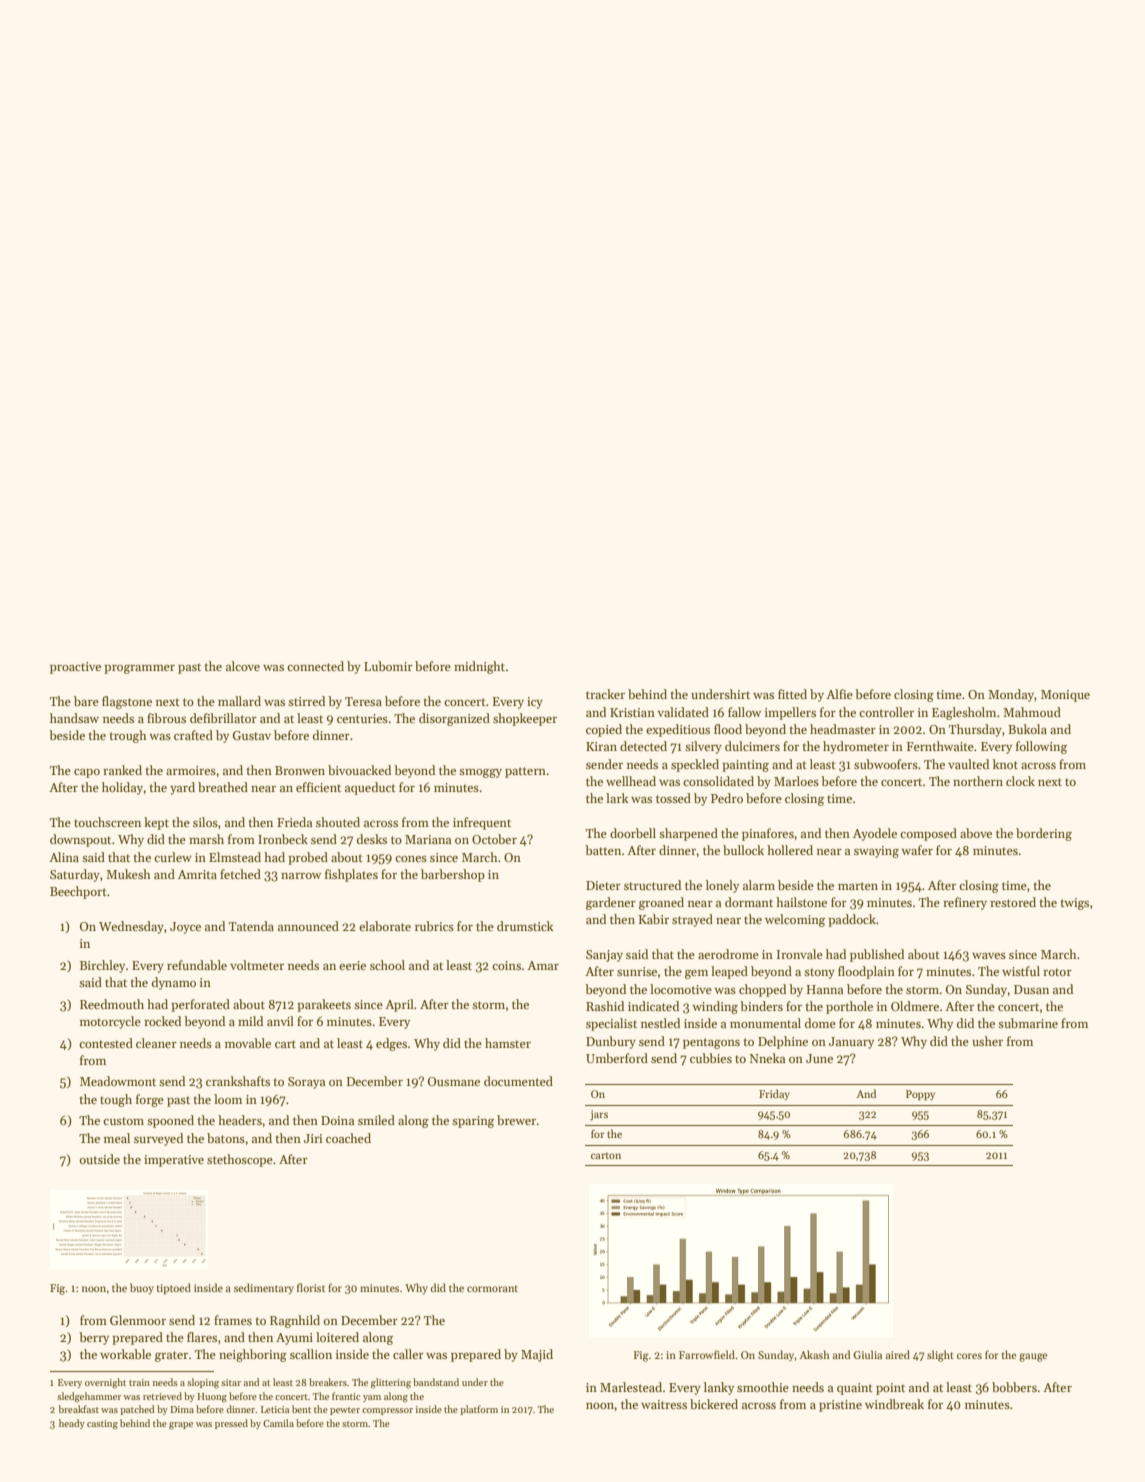 Image resolution: width=1145 pixels, height=1482 pixels. Describe the element at coordinates (987, 1041) in the screenshot. I see `usher` at that location.
